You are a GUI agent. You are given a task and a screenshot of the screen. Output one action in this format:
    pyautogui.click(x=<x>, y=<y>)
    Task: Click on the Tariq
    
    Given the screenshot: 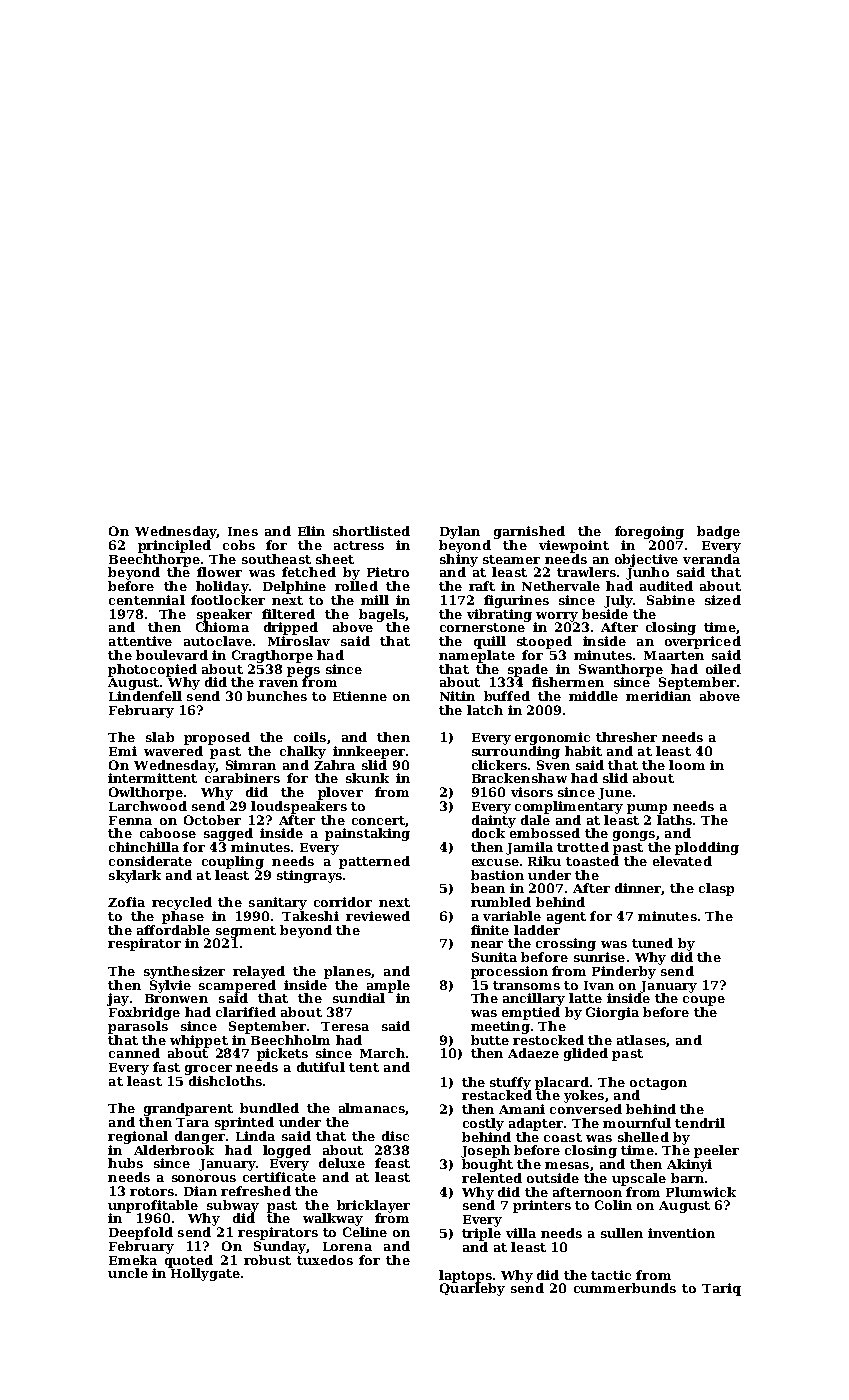 What is the action you would take?
    pyautogui.click(x=721, y=1289)
